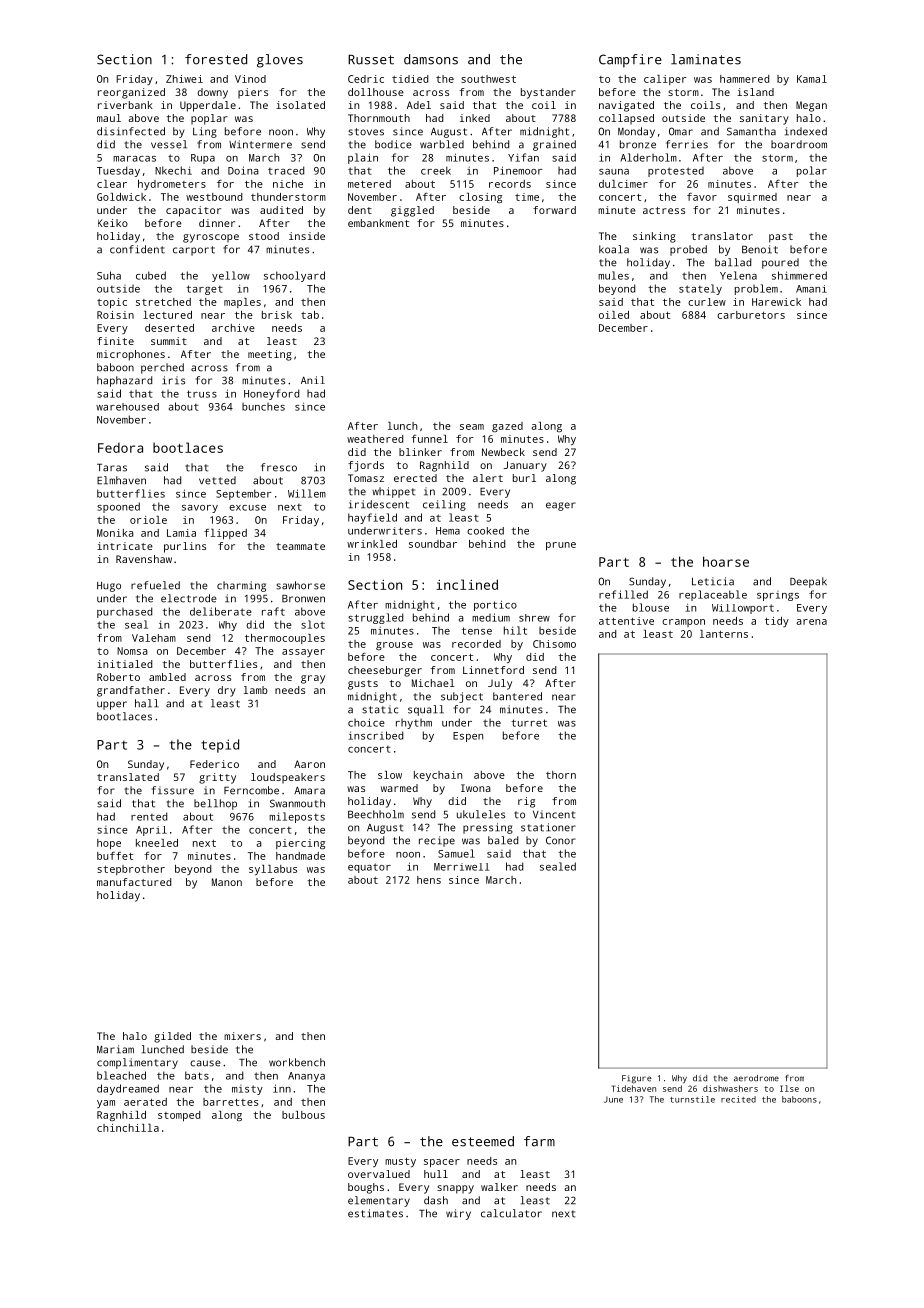 The width and height of the screenshot is (924, 1308). I want to click on January, so click(525, 466).
